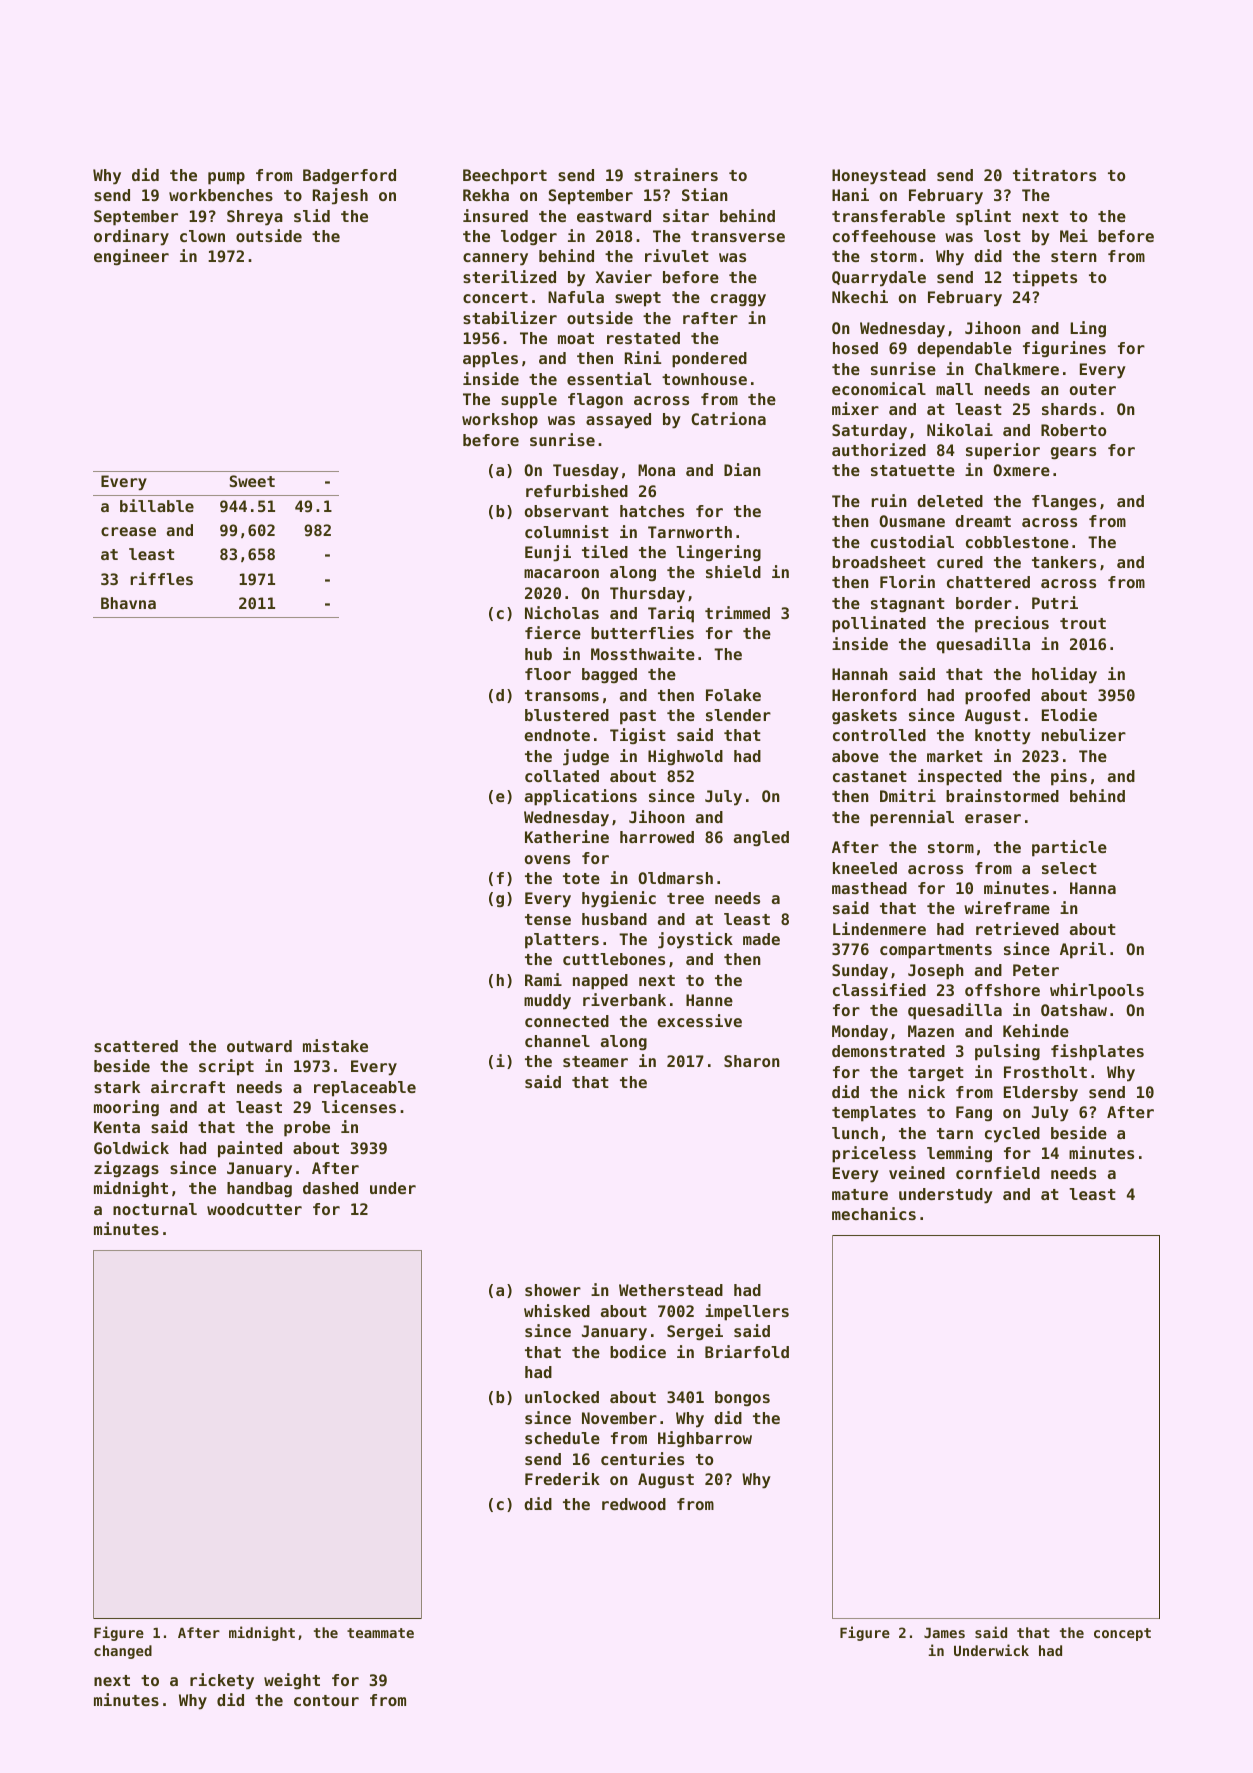  I want to click on Badgerford, so click(349, 177).
